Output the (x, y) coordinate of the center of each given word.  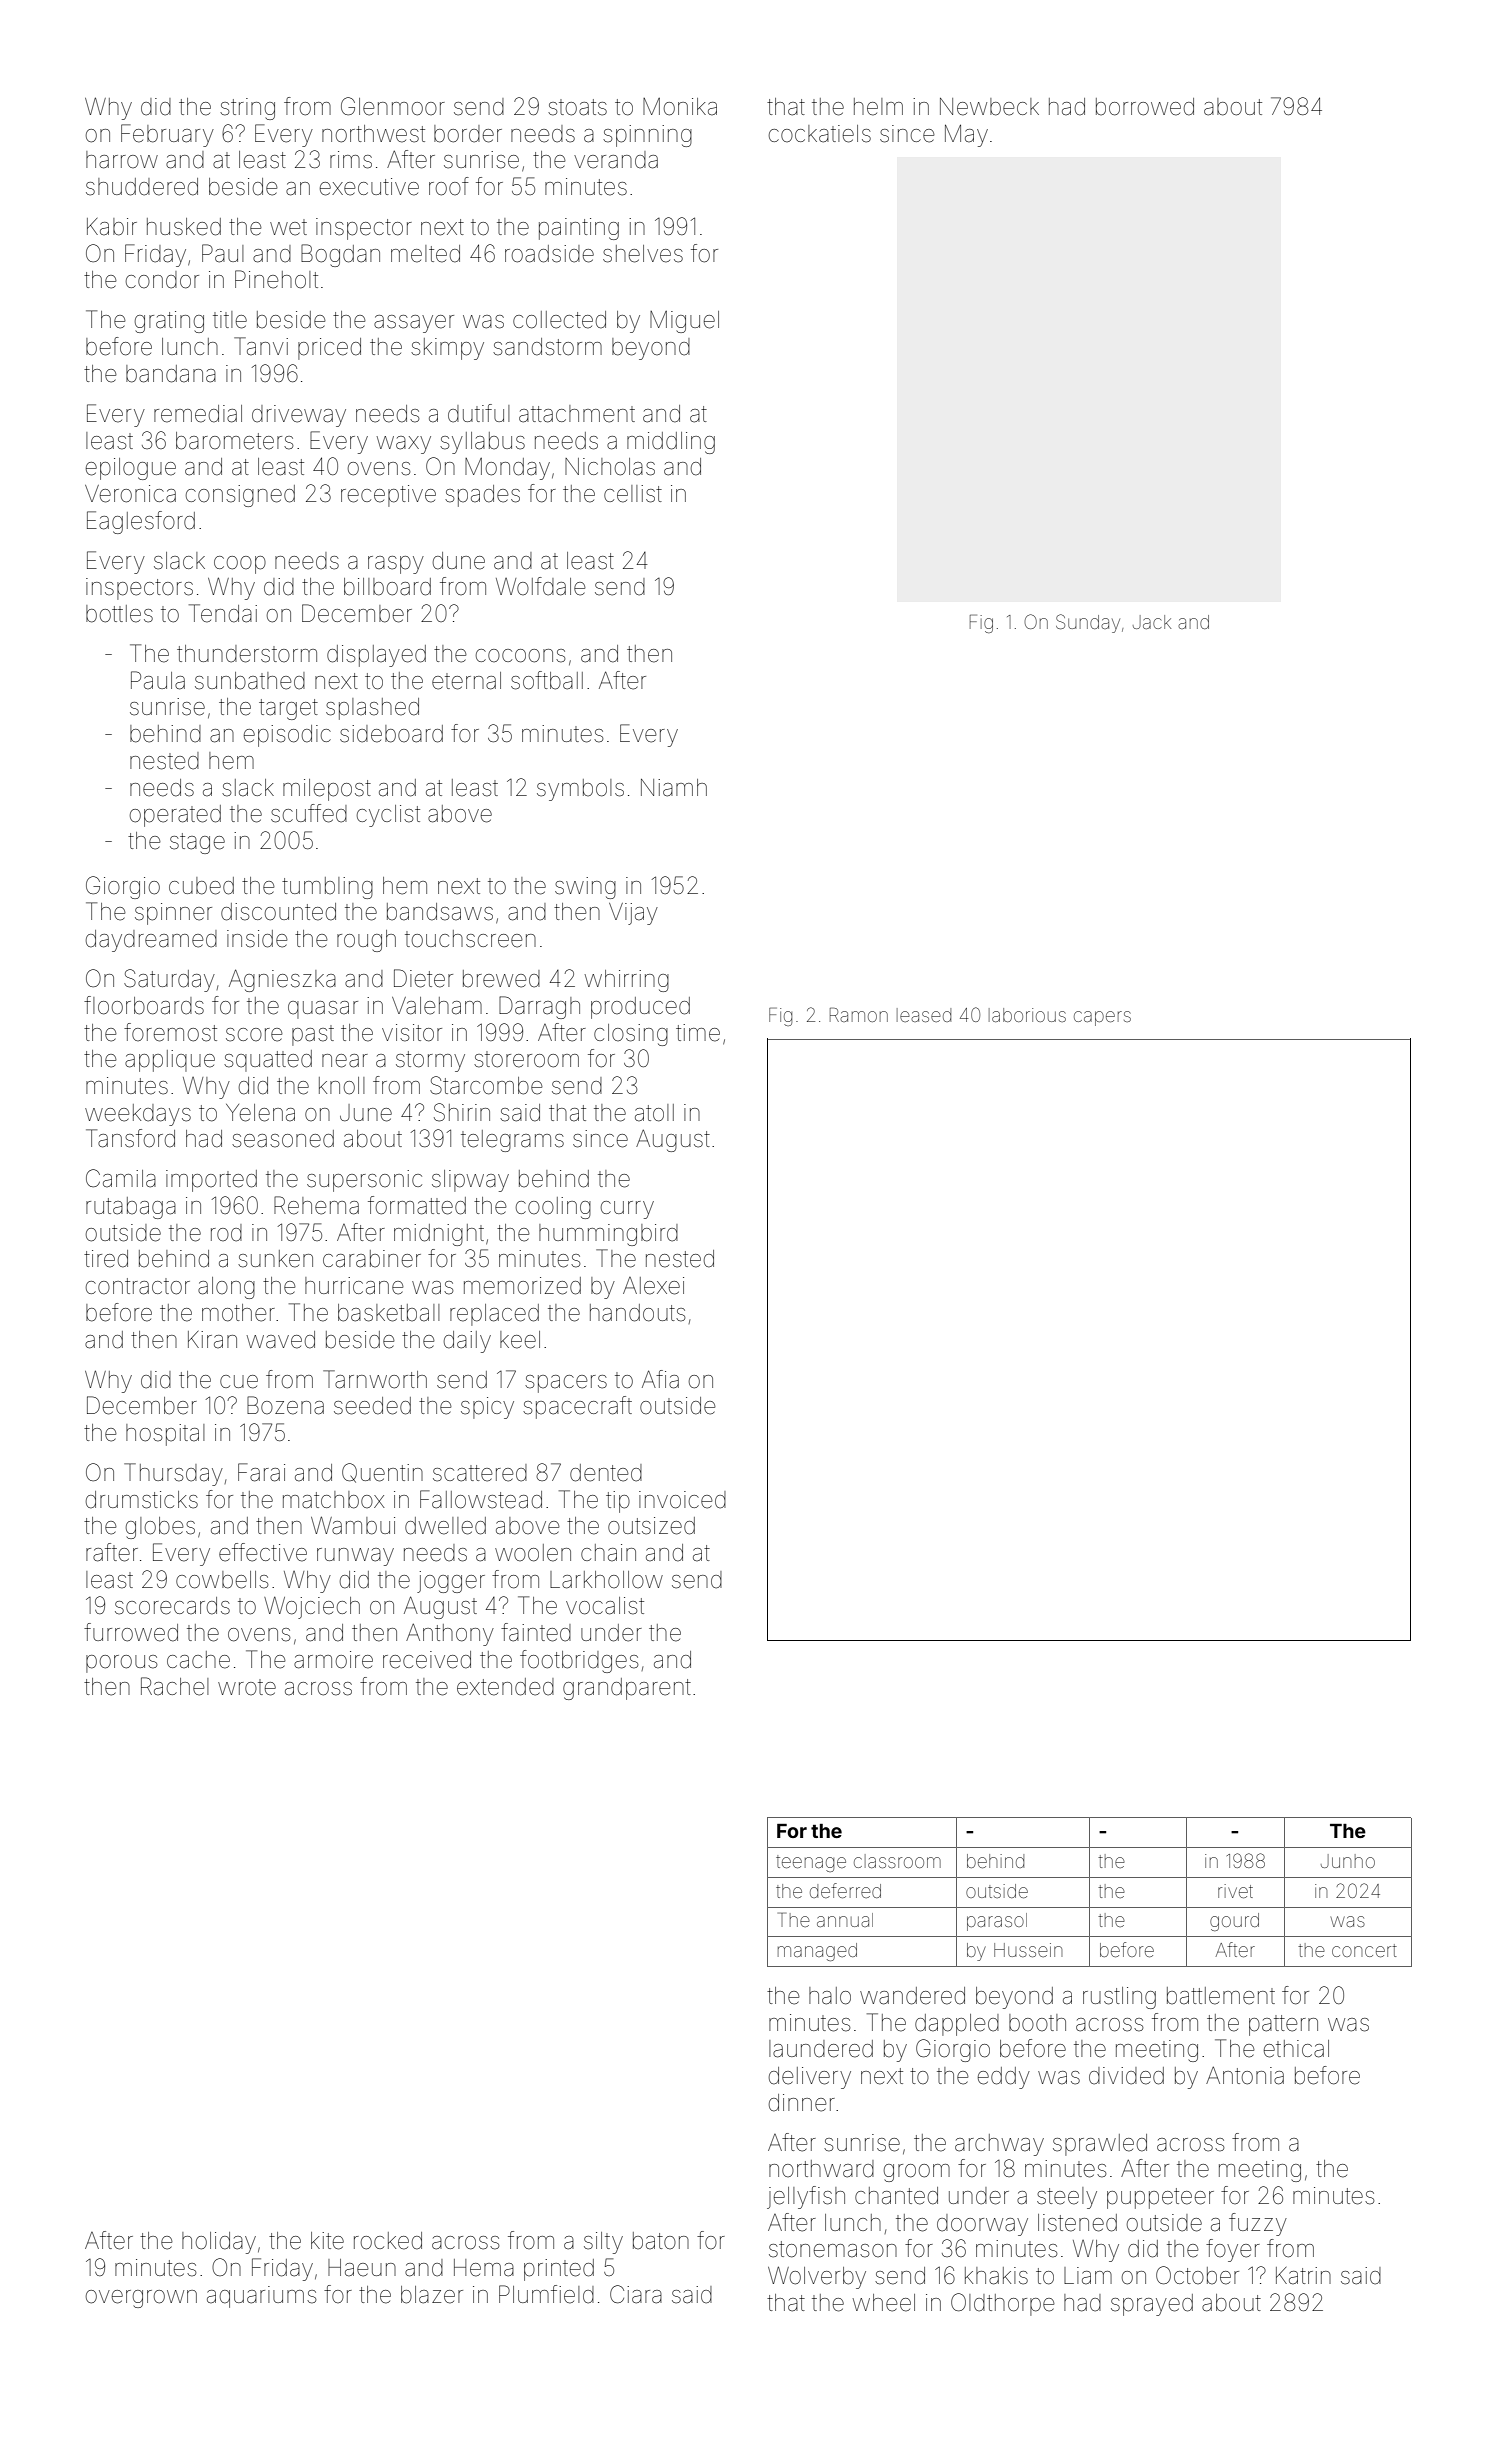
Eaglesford (141, 522)
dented (606, 1473)
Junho (1348, 1861)
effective (263, 1552)
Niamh (674, 788)
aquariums (261, 2297)
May (966, 135)
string (247, 109)
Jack (1152, 622)
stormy (430, 1061)
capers (1102, 1018)
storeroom (526, 1059)
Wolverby (817, 2277)
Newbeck (989, 107)
